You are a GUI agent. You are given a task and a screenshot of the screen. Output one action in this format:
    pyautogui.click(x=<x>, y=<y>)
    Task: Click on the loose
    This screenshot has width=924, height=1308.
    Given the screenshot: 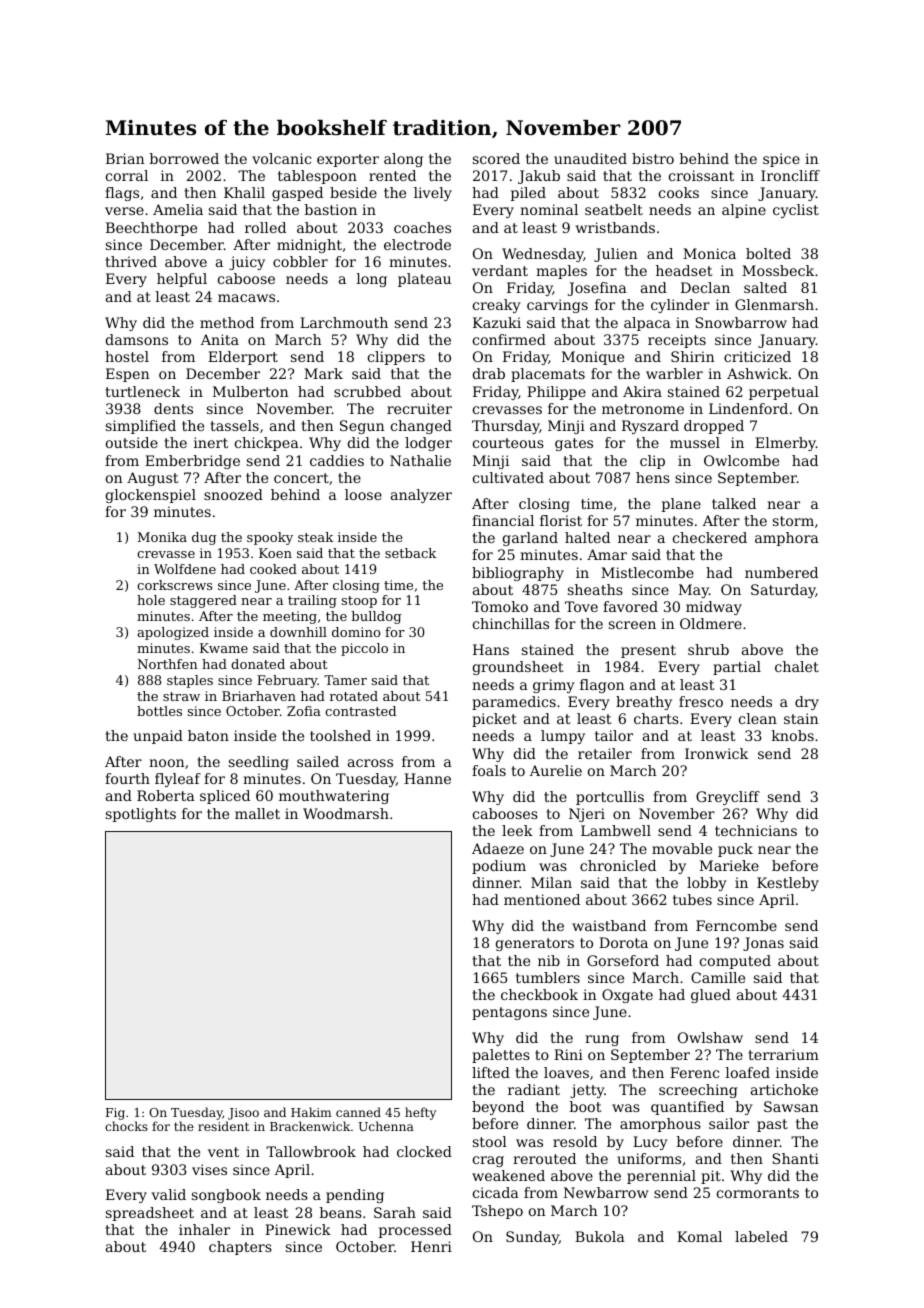 What is the action you would take?
    pyautogui.click(x=363, y=494)
